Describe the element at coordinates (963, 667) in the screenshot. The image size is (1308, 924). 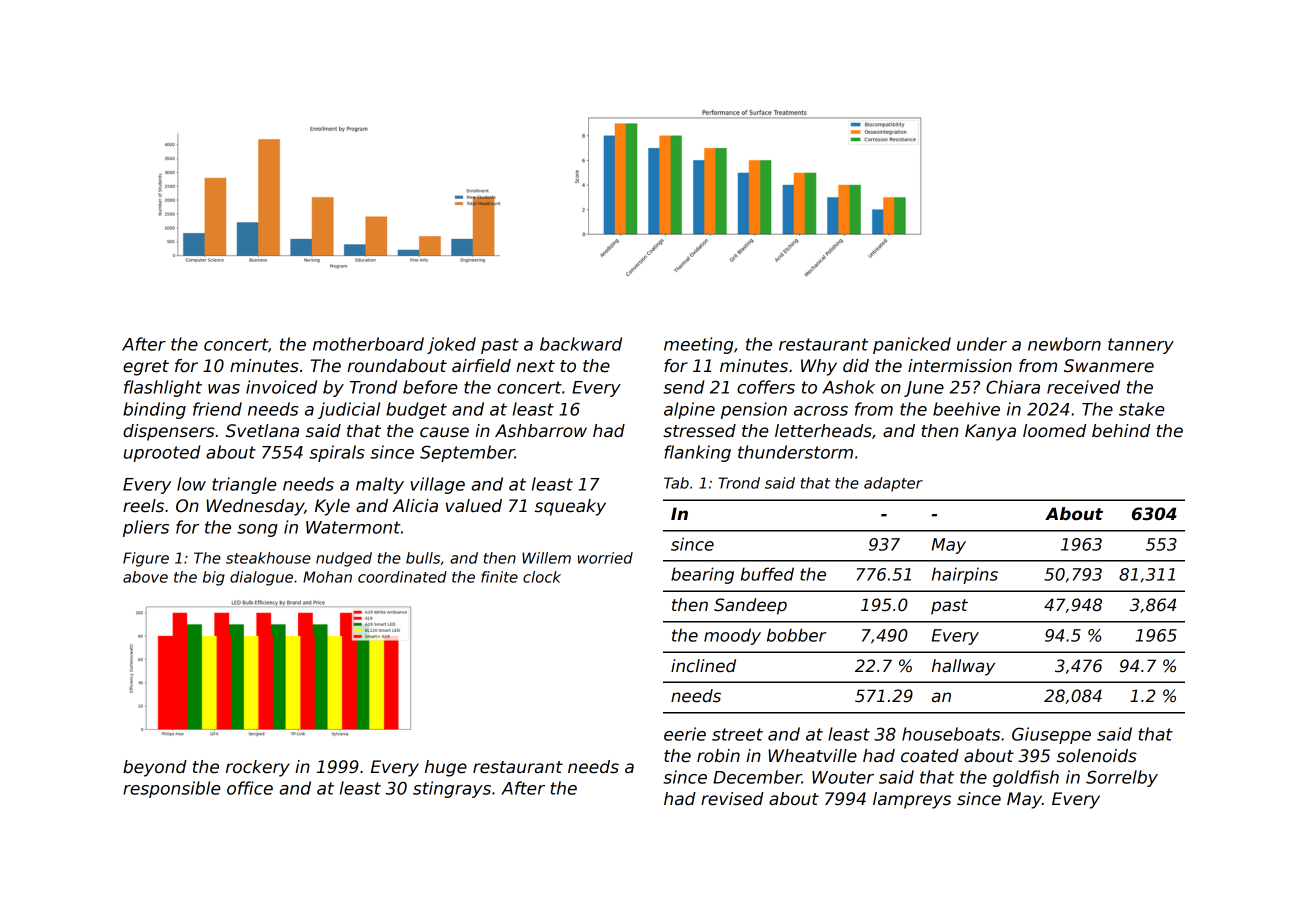
I see `hallway` at that location.
